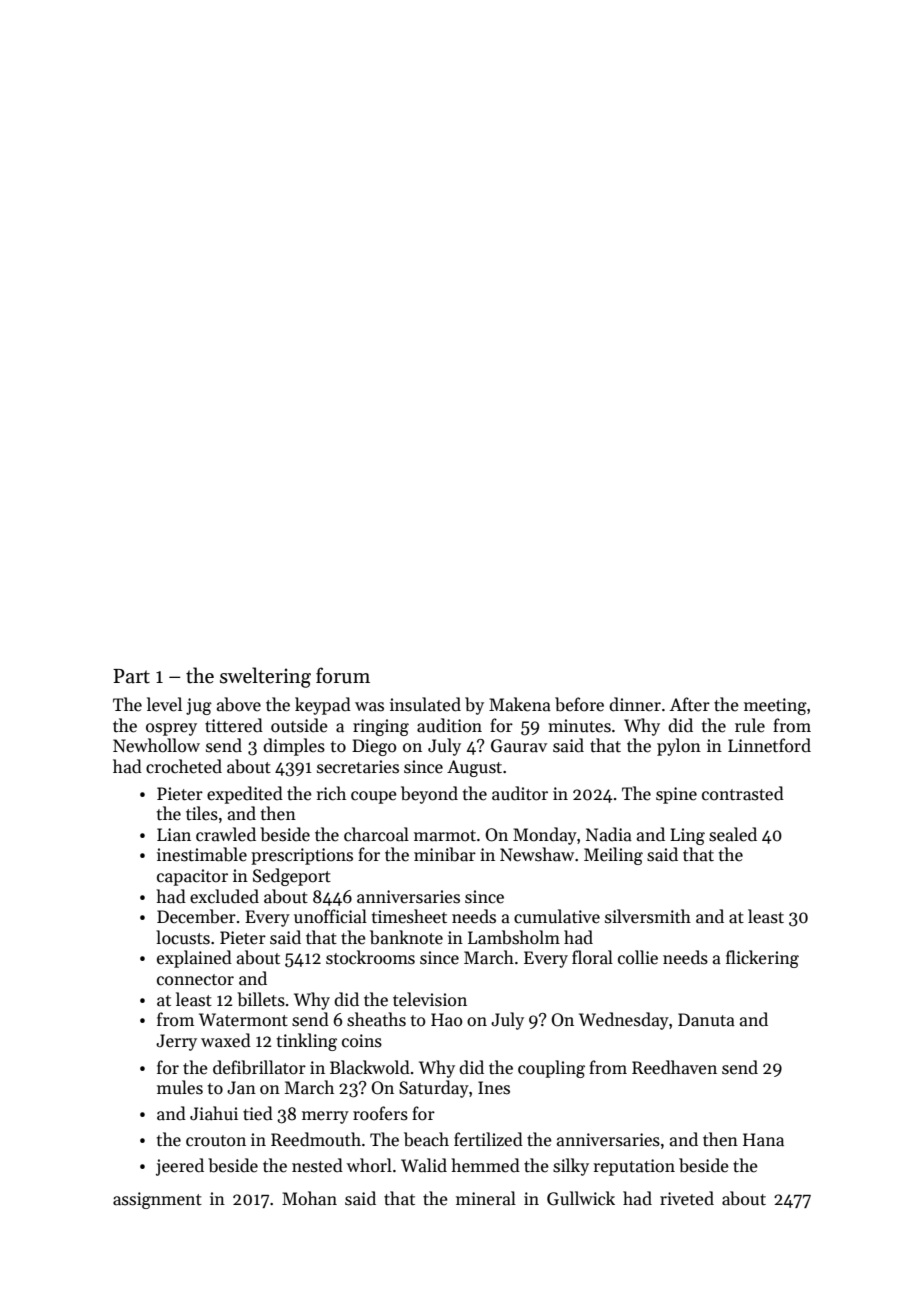  Describe the element at coordinates (449, 725) in the page. I see `audition` at that location.
